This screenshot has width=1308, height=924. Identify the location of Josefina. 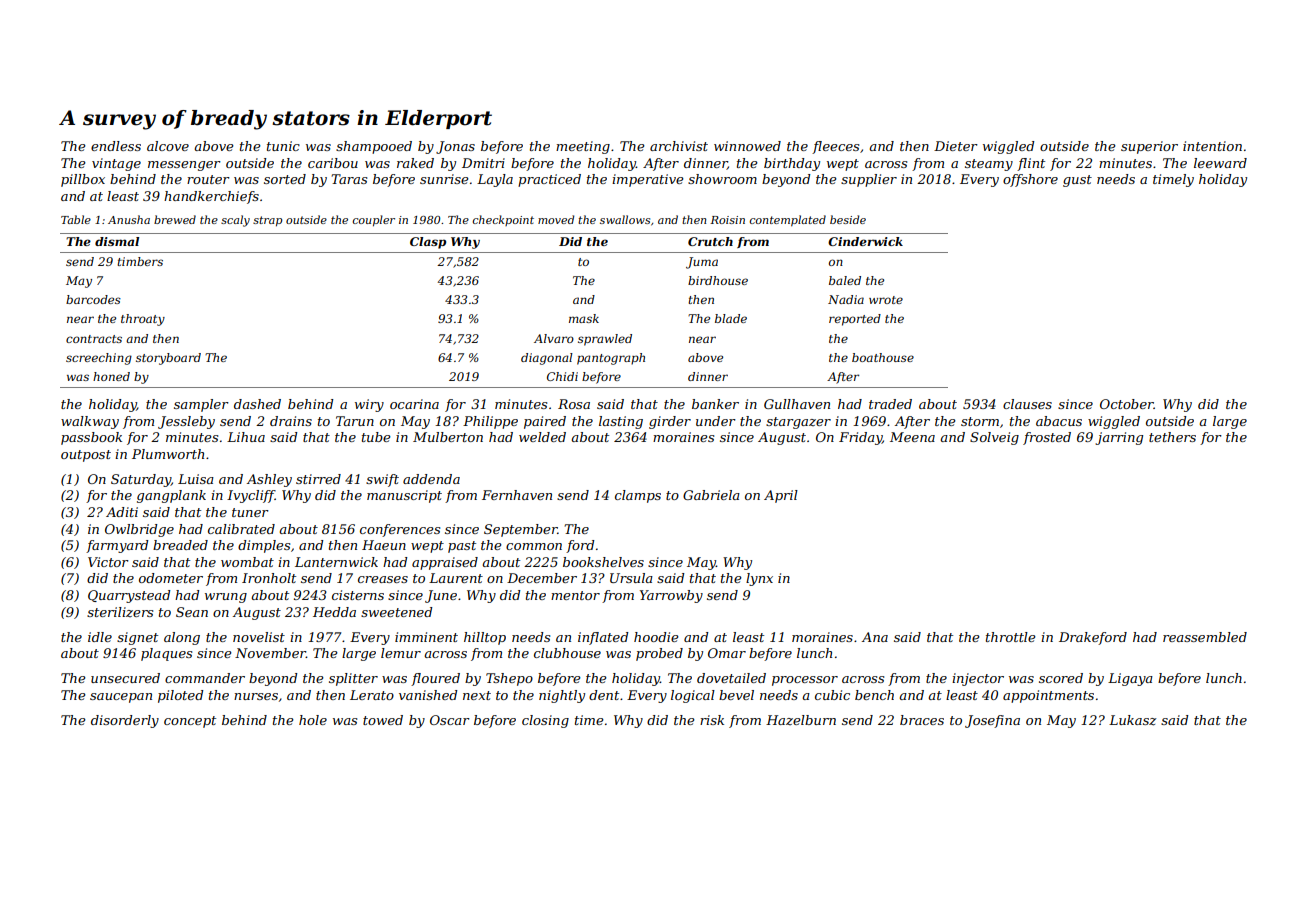
(992, 721).
